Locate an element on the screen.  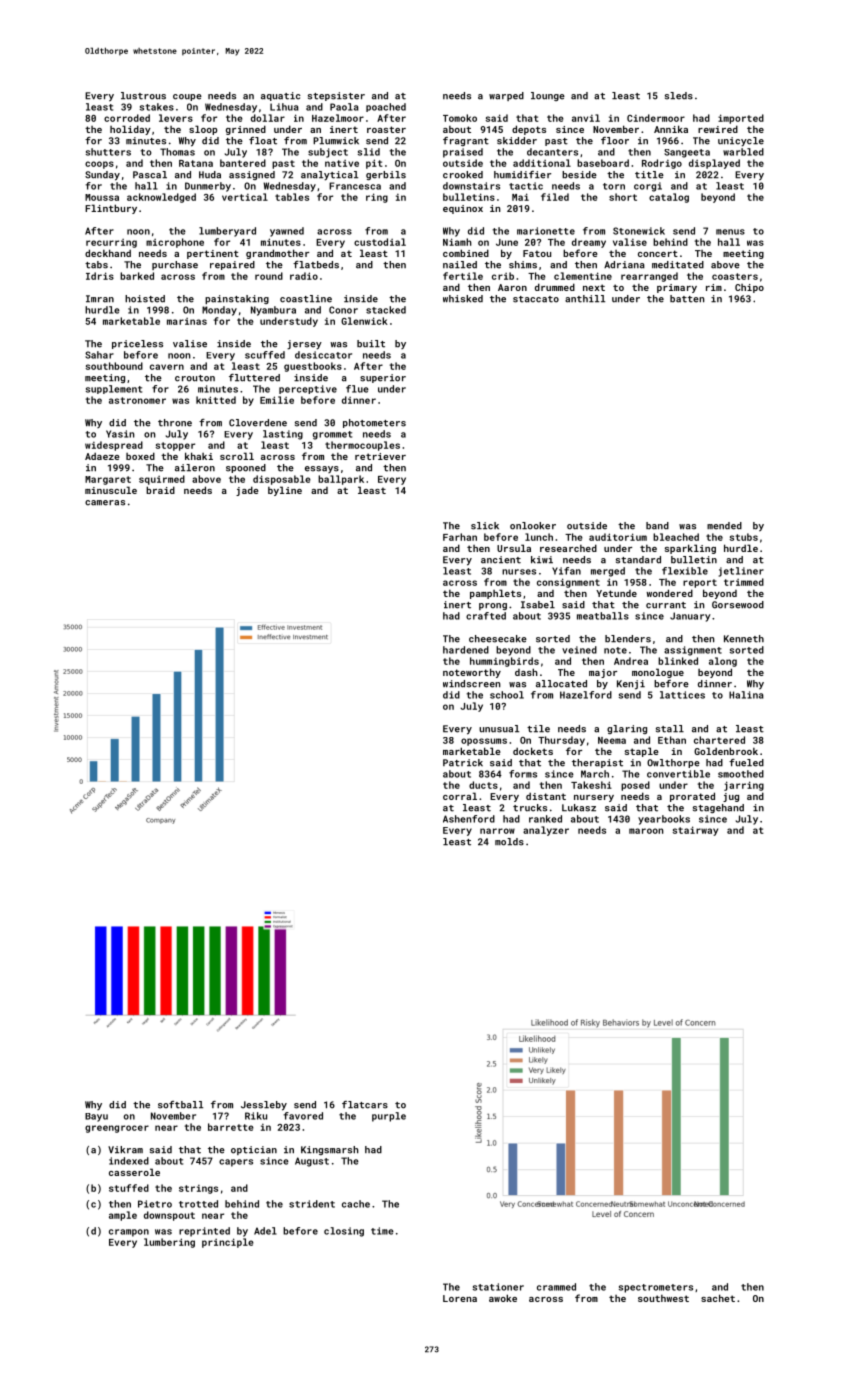
time is located at coordinates (382, 1231).
